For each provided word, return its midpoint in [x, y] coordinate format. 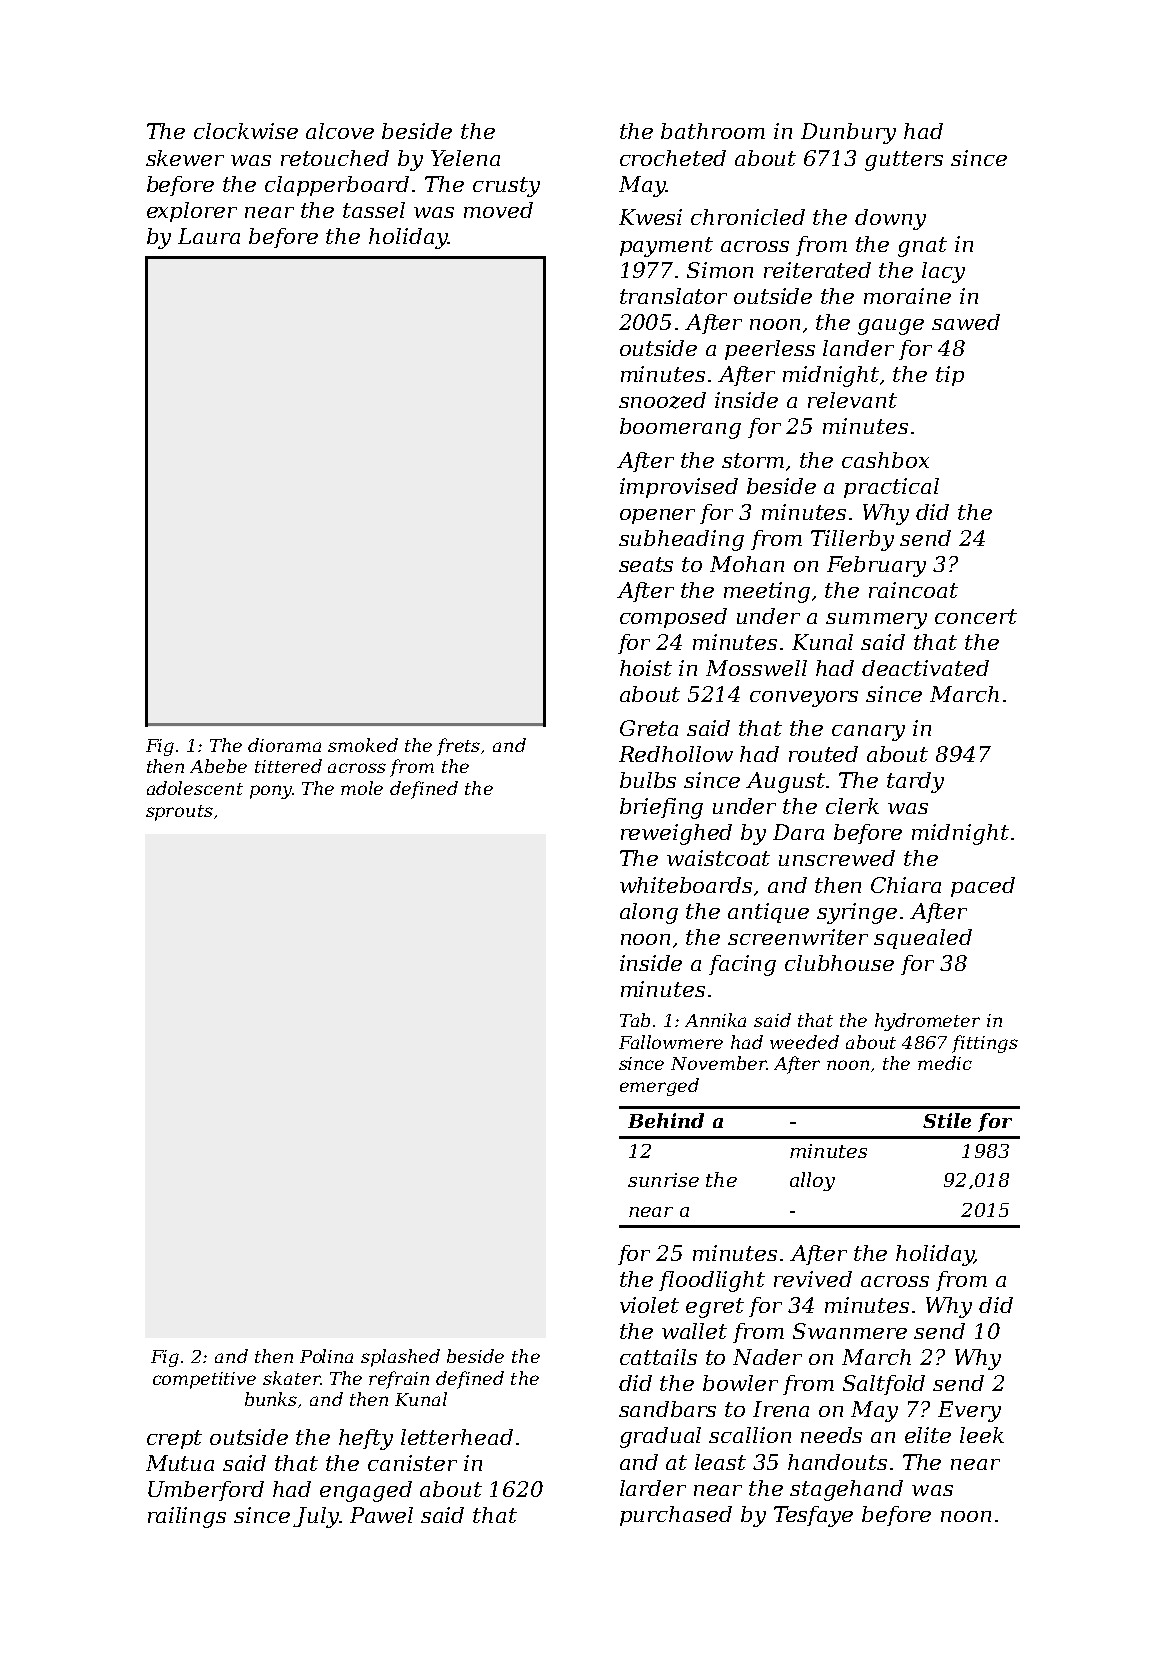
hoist [646, 668]
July [316, 1517]
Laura [209, 236]
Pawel [381, 1515]
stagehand [846, 1490]
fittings [985, 1044]
